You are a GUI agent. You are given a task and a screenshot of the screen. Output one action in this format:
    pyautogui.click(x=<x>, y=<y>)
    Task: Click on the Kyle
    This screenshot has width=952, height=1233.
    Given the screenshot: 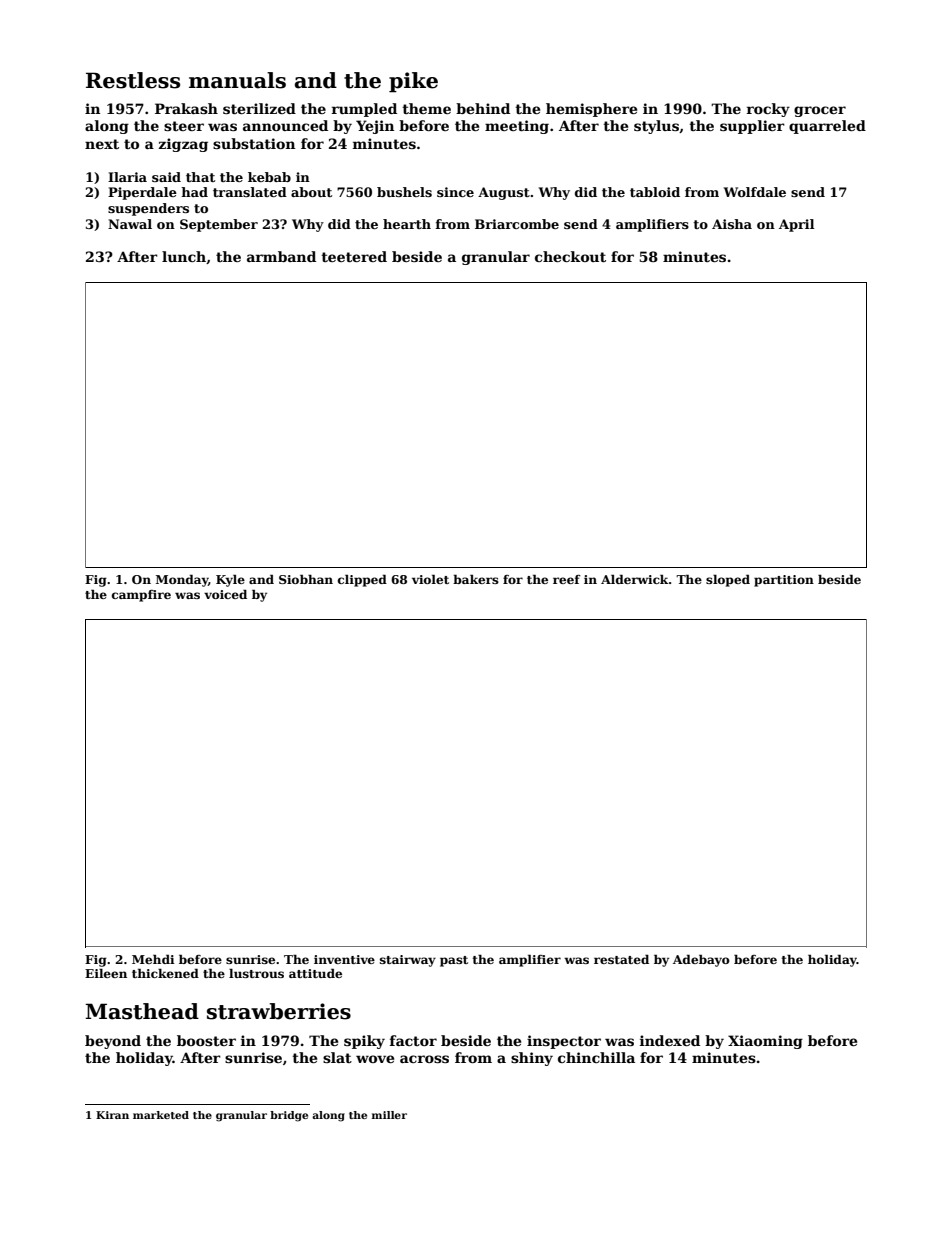 What is the action you would take?
    pyautogui.click(x=230, y=580)
